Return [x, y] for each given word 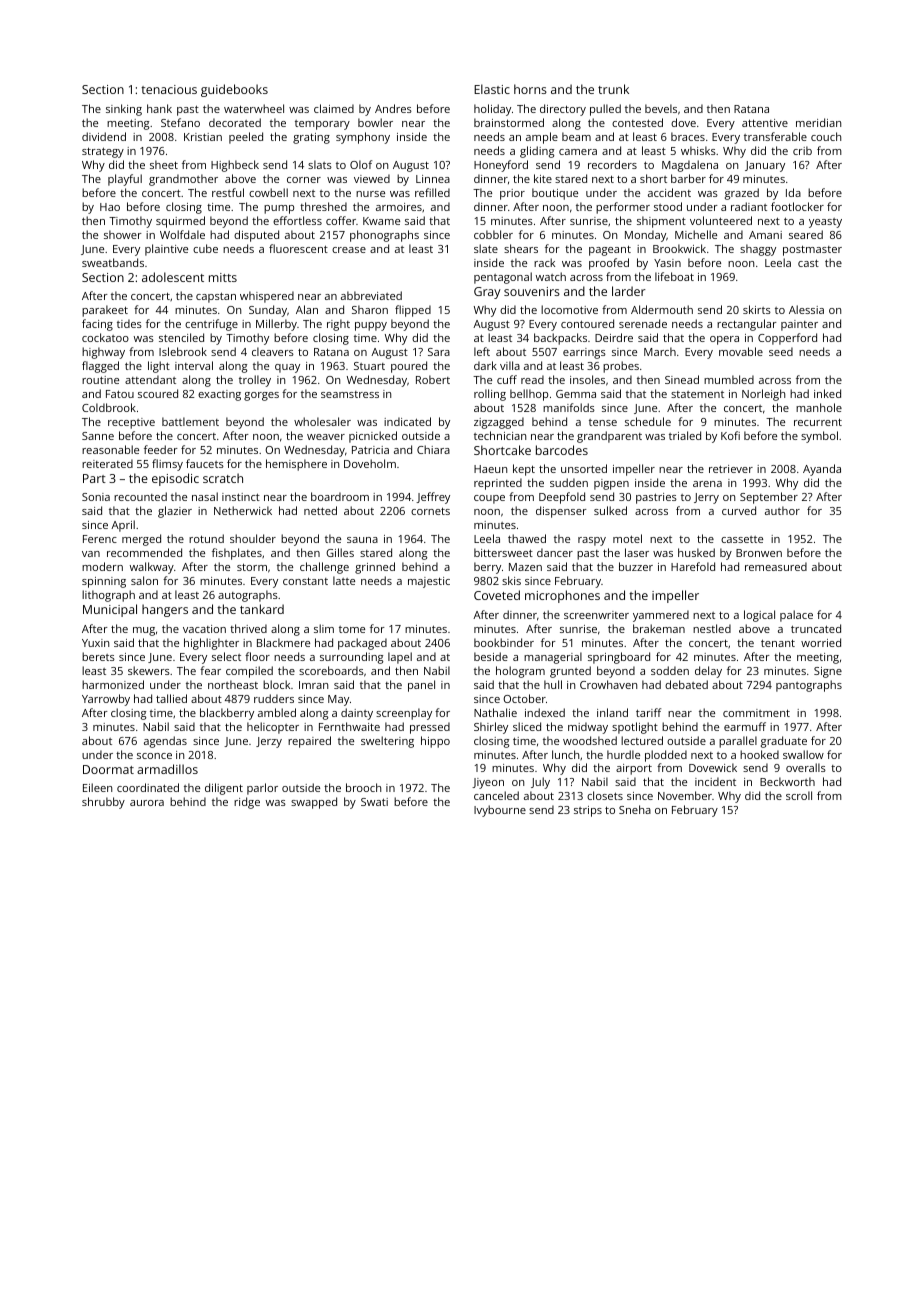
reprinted [498, 484]
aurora [147, 803]
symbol [819, 437]
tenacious [169, 89]
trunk [613, 89]
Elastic [492, 89]
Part [94, 478]
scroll [799, 795]
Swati [374, 802]
